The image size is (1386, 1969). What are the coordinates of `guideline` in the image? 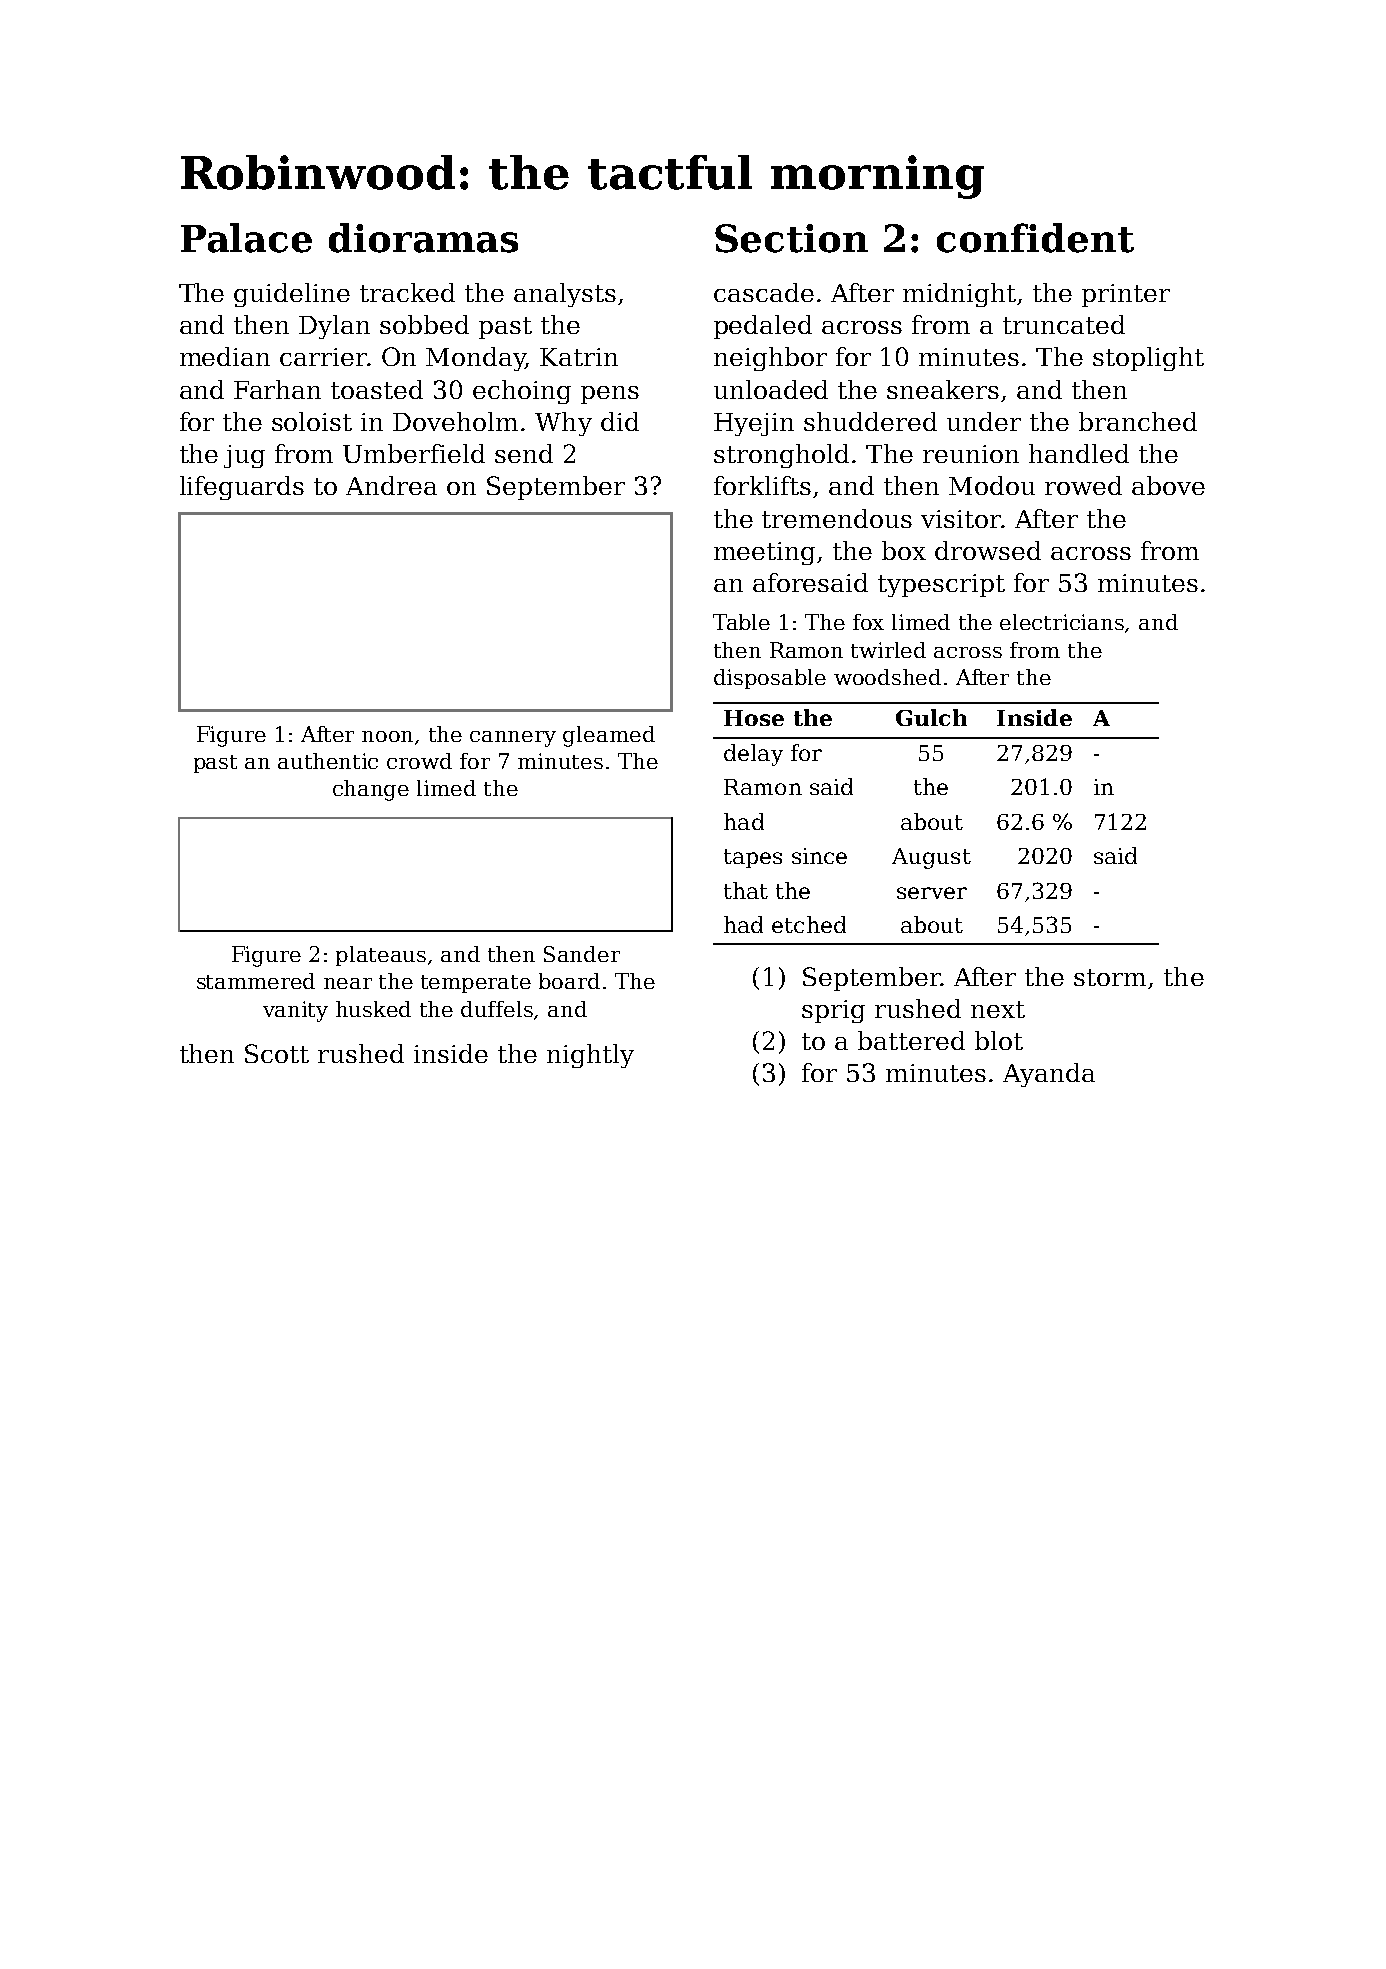 It's located at (292, 295).
